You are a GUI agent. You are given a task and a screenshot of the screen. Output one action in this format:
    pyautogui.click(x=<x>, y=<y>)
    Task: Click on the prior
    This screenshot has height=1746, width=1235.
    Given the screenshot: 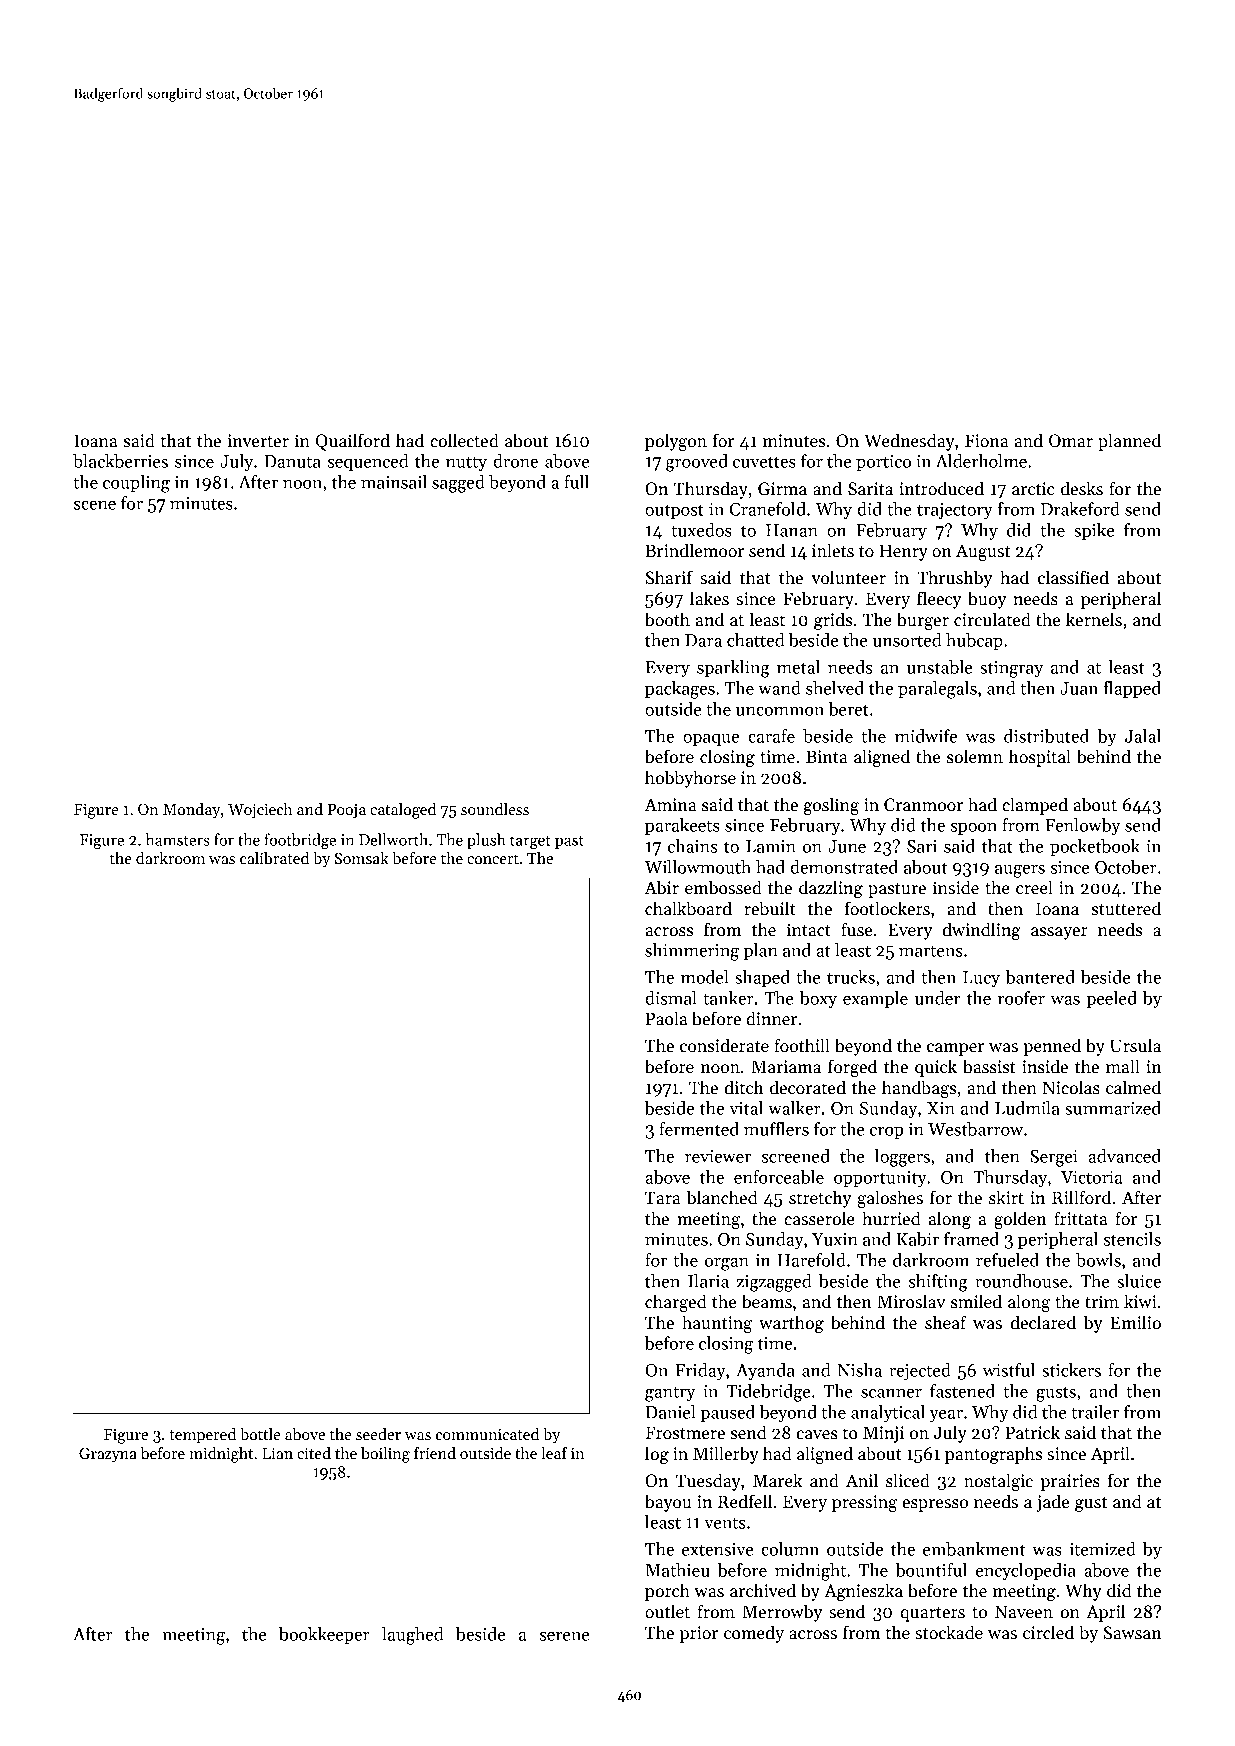 What is the action you would take?
    pyautogui.click(x=699, y=1634)
